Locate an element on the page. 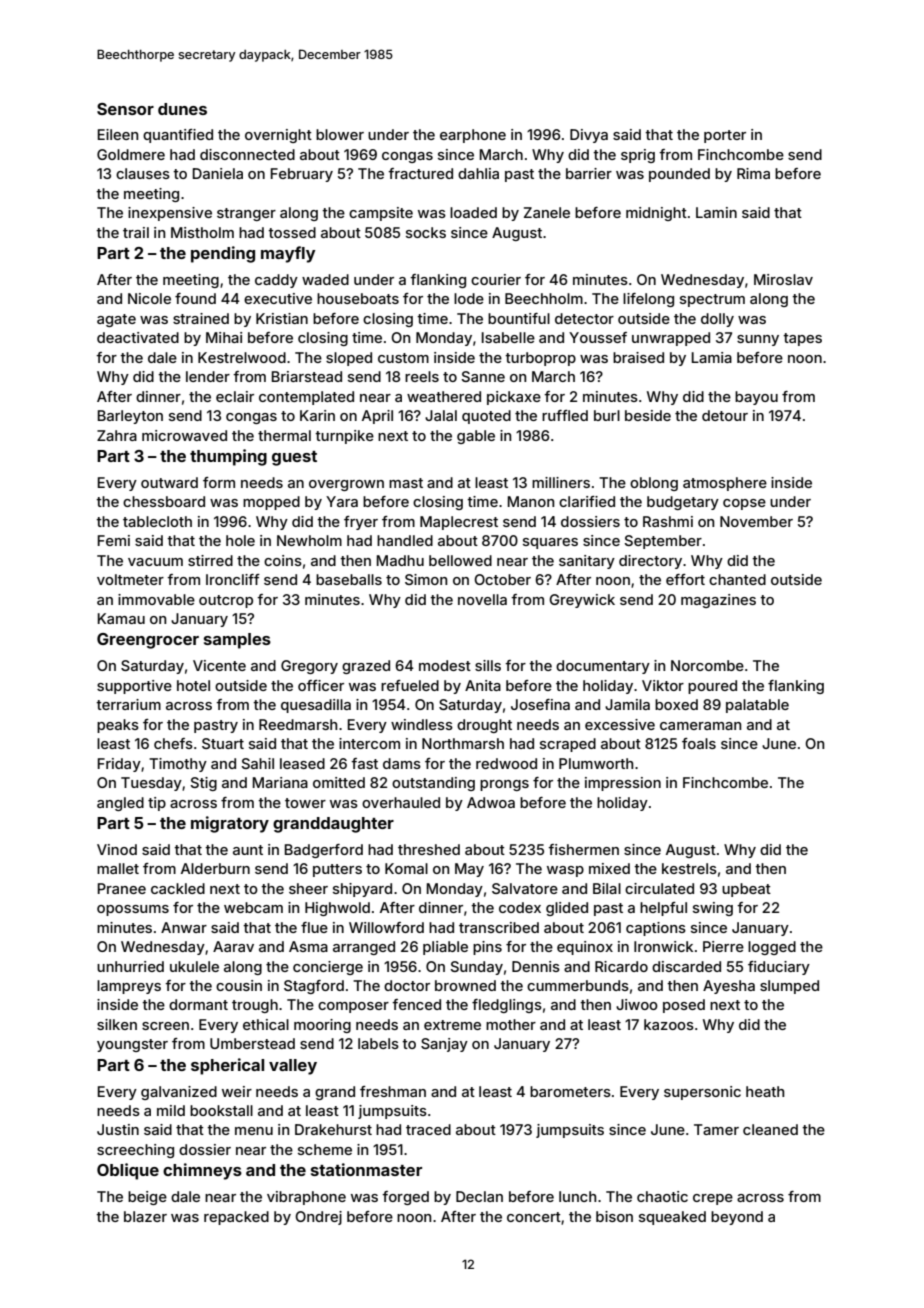 The width and height of the image is (924, 1308). glided is located at coordinates (567, 909).
